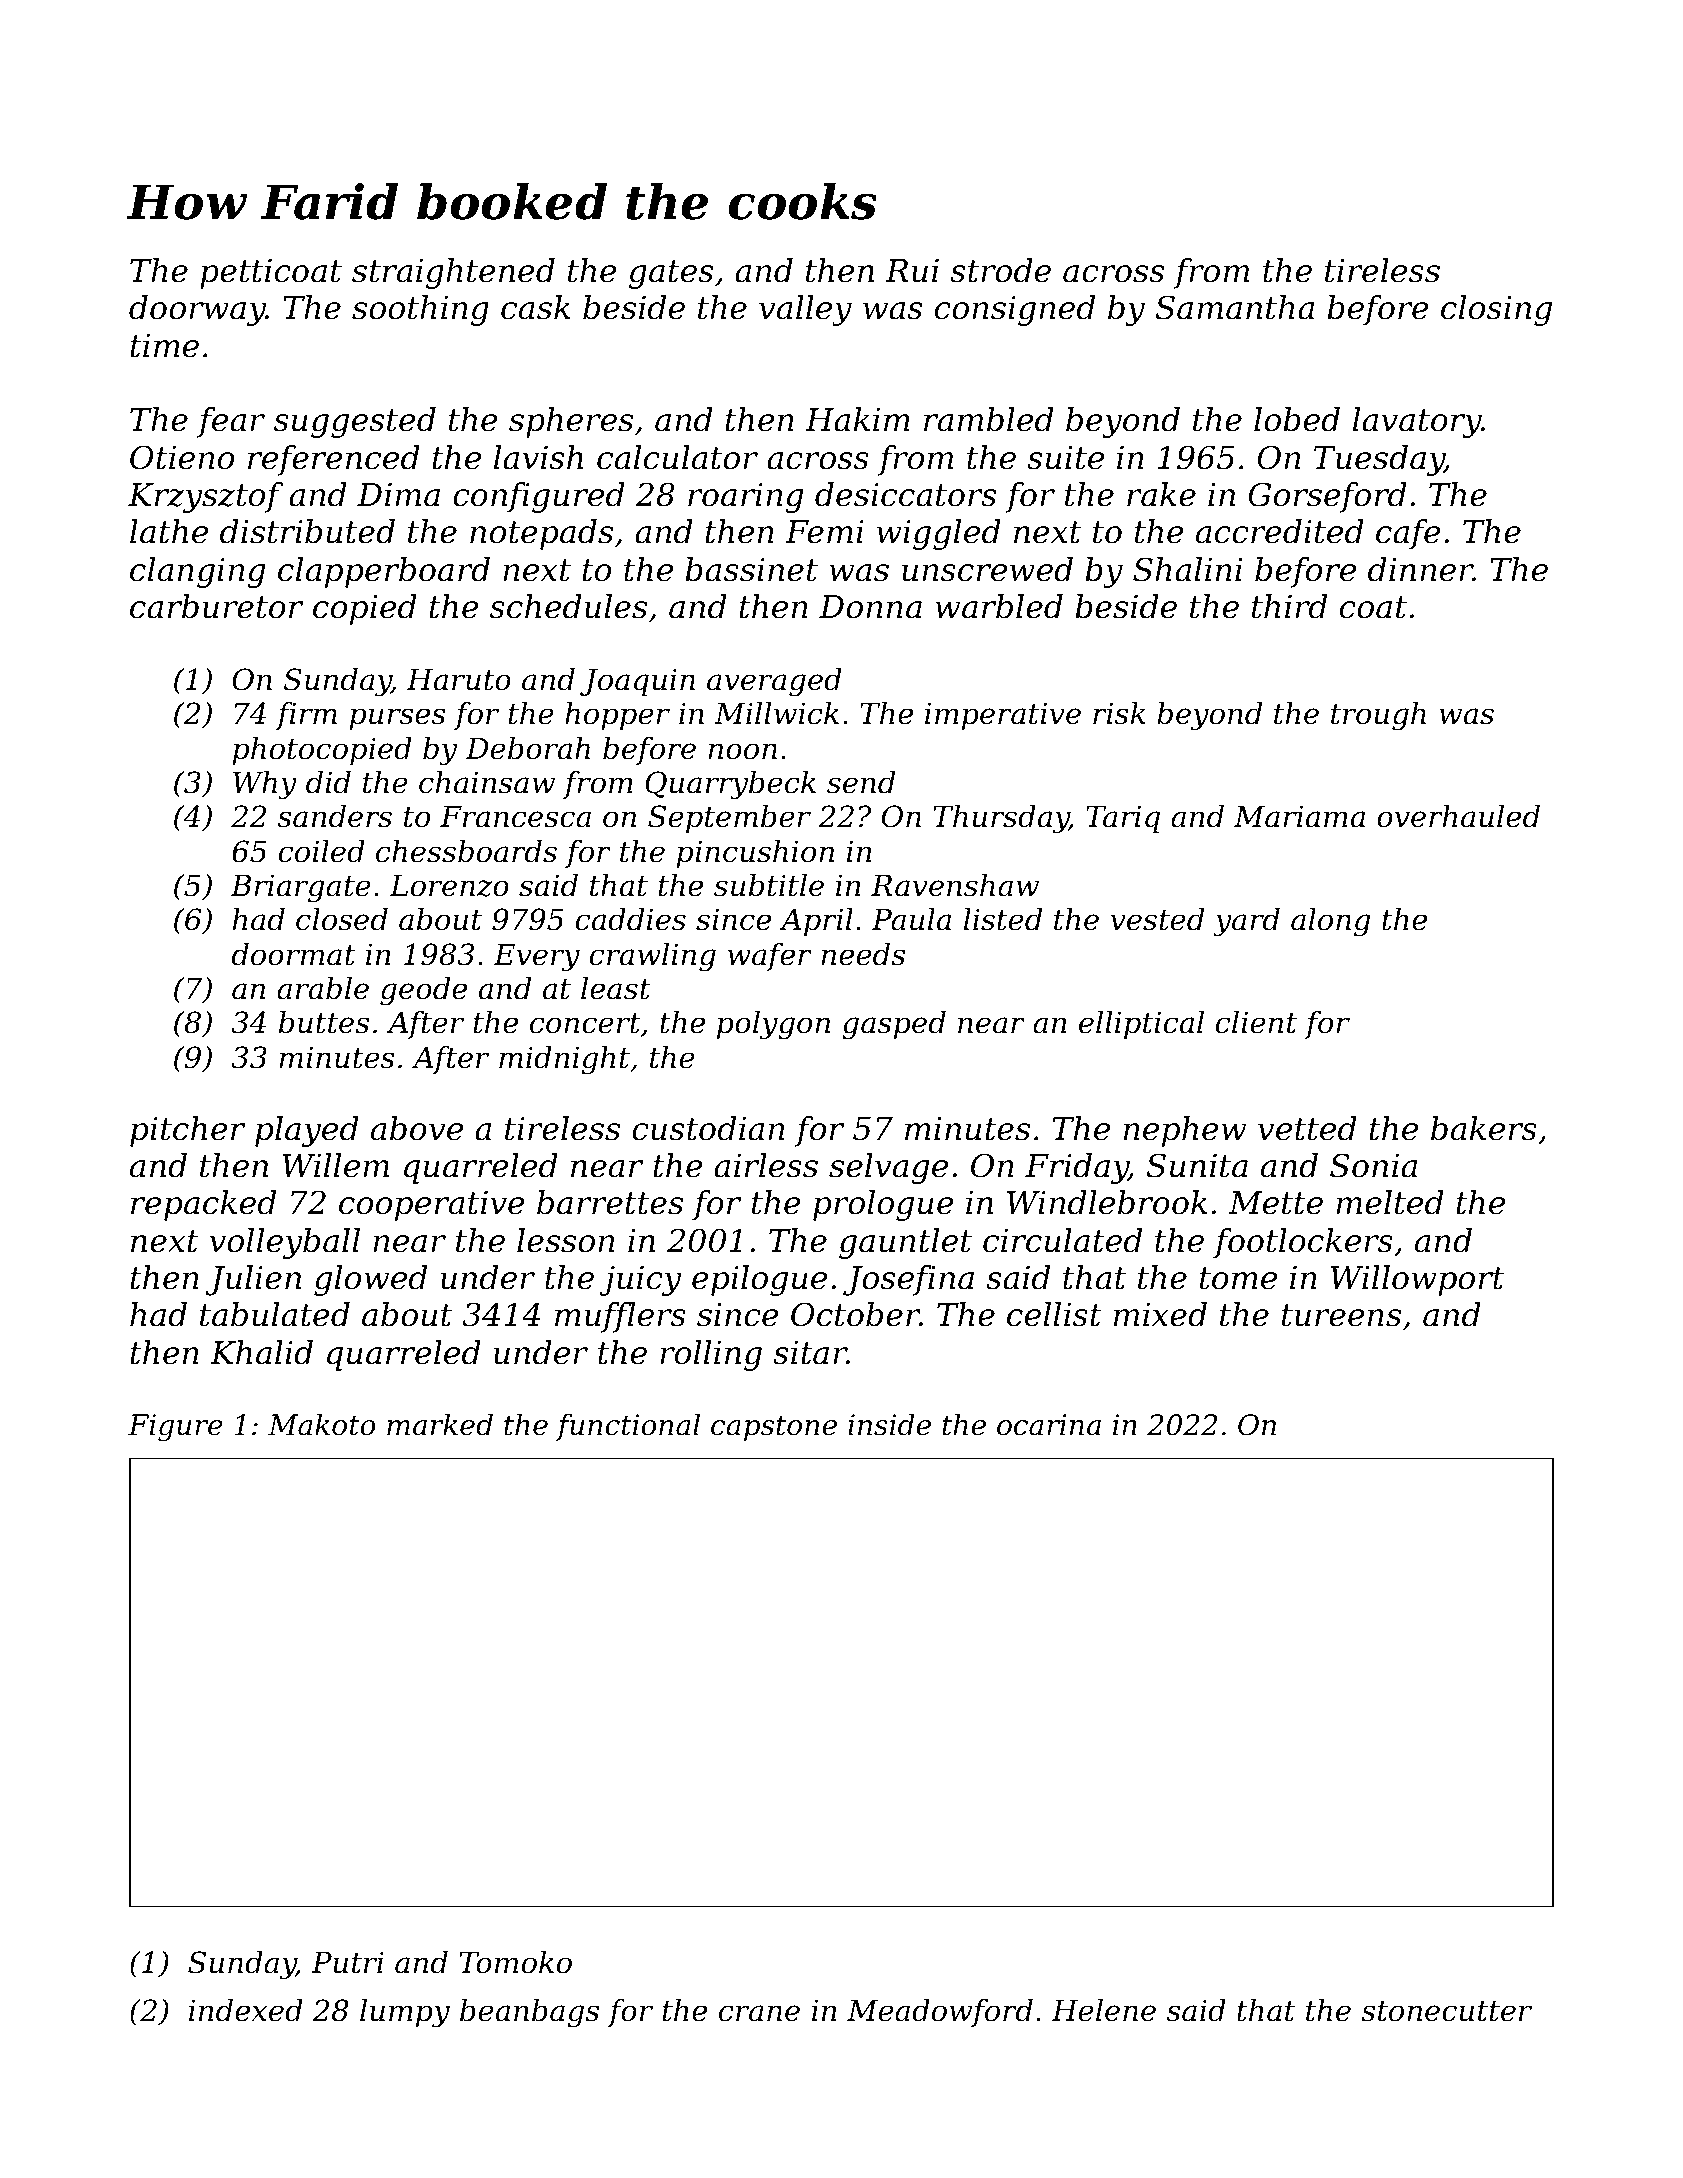 The width and height of the page is (1683, 2178). Describe the element at coordinates (405, 2013) in the page. I see `lumpy` at that location.
